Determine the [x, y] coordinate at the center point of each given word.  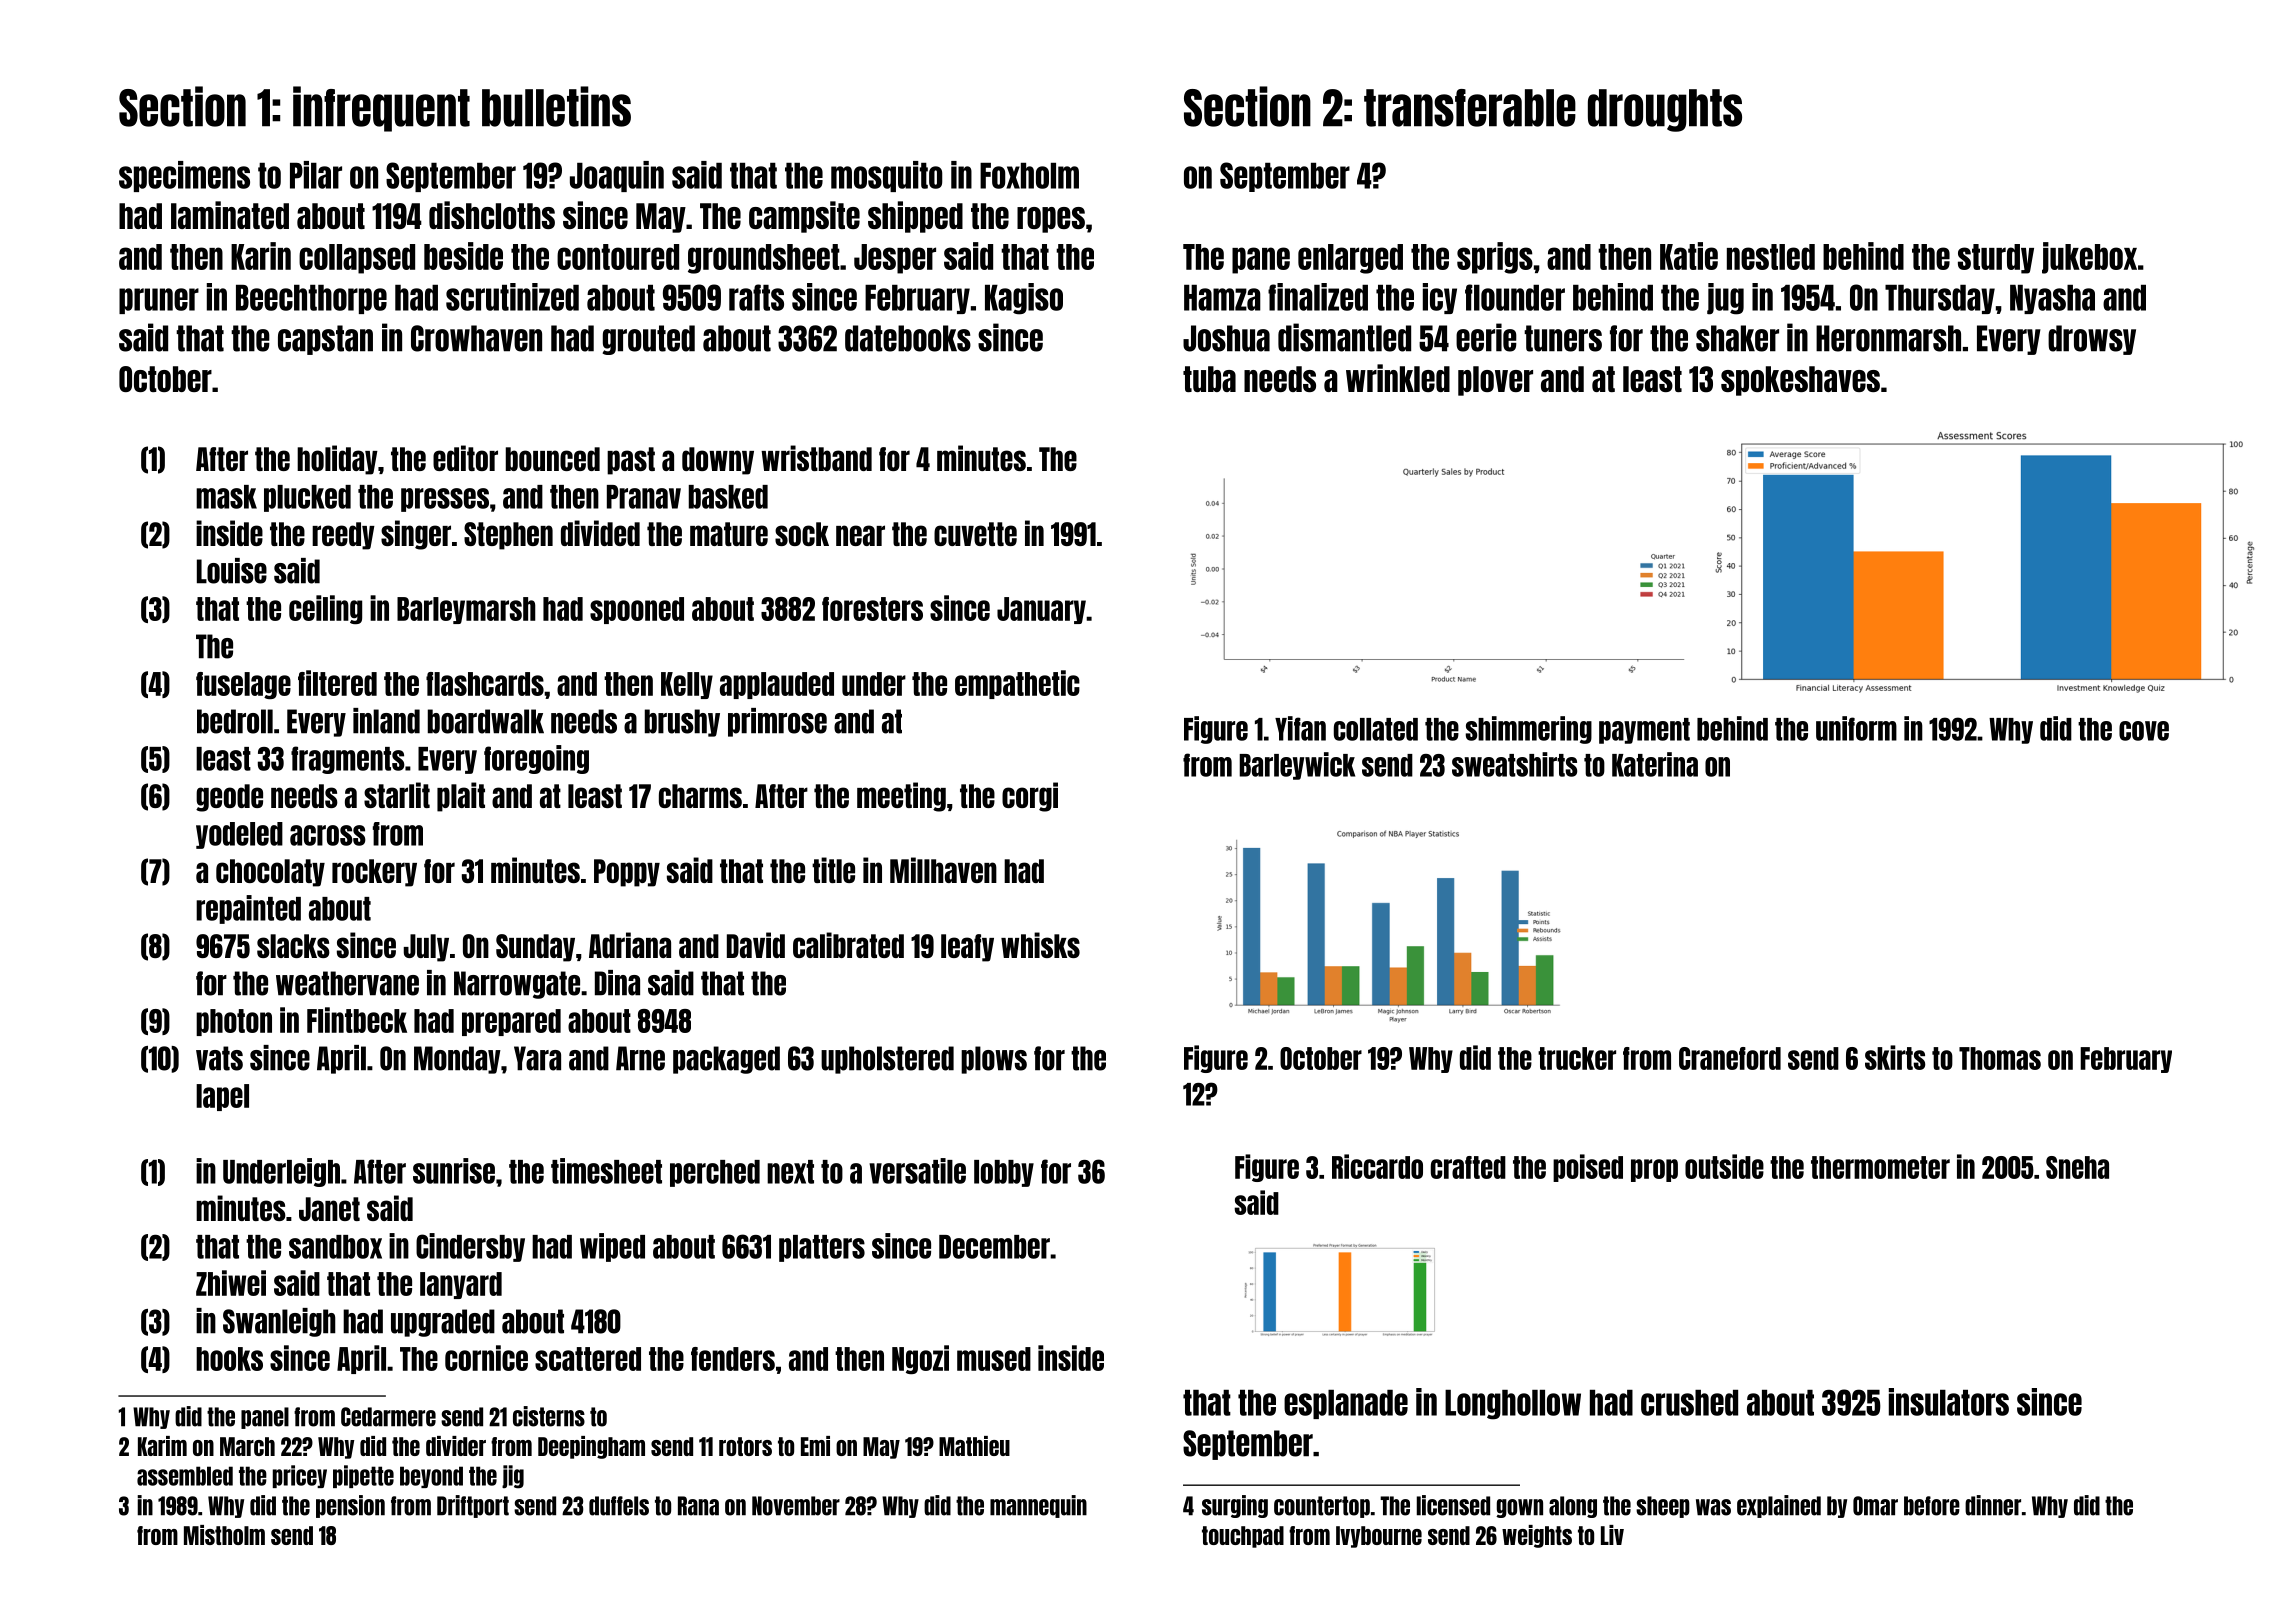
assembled [185, 1476]
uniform [1856, 728]
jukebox [2089, 258]
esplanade [1346, 1404]
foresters [872, 609]
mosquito [887, 176]
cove [2144, 731]
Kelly [687, 685]
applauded [777, 685]
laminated [230, 215]
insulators [1949, 1402]
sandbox [335, 1247]
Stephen [508, 536]
